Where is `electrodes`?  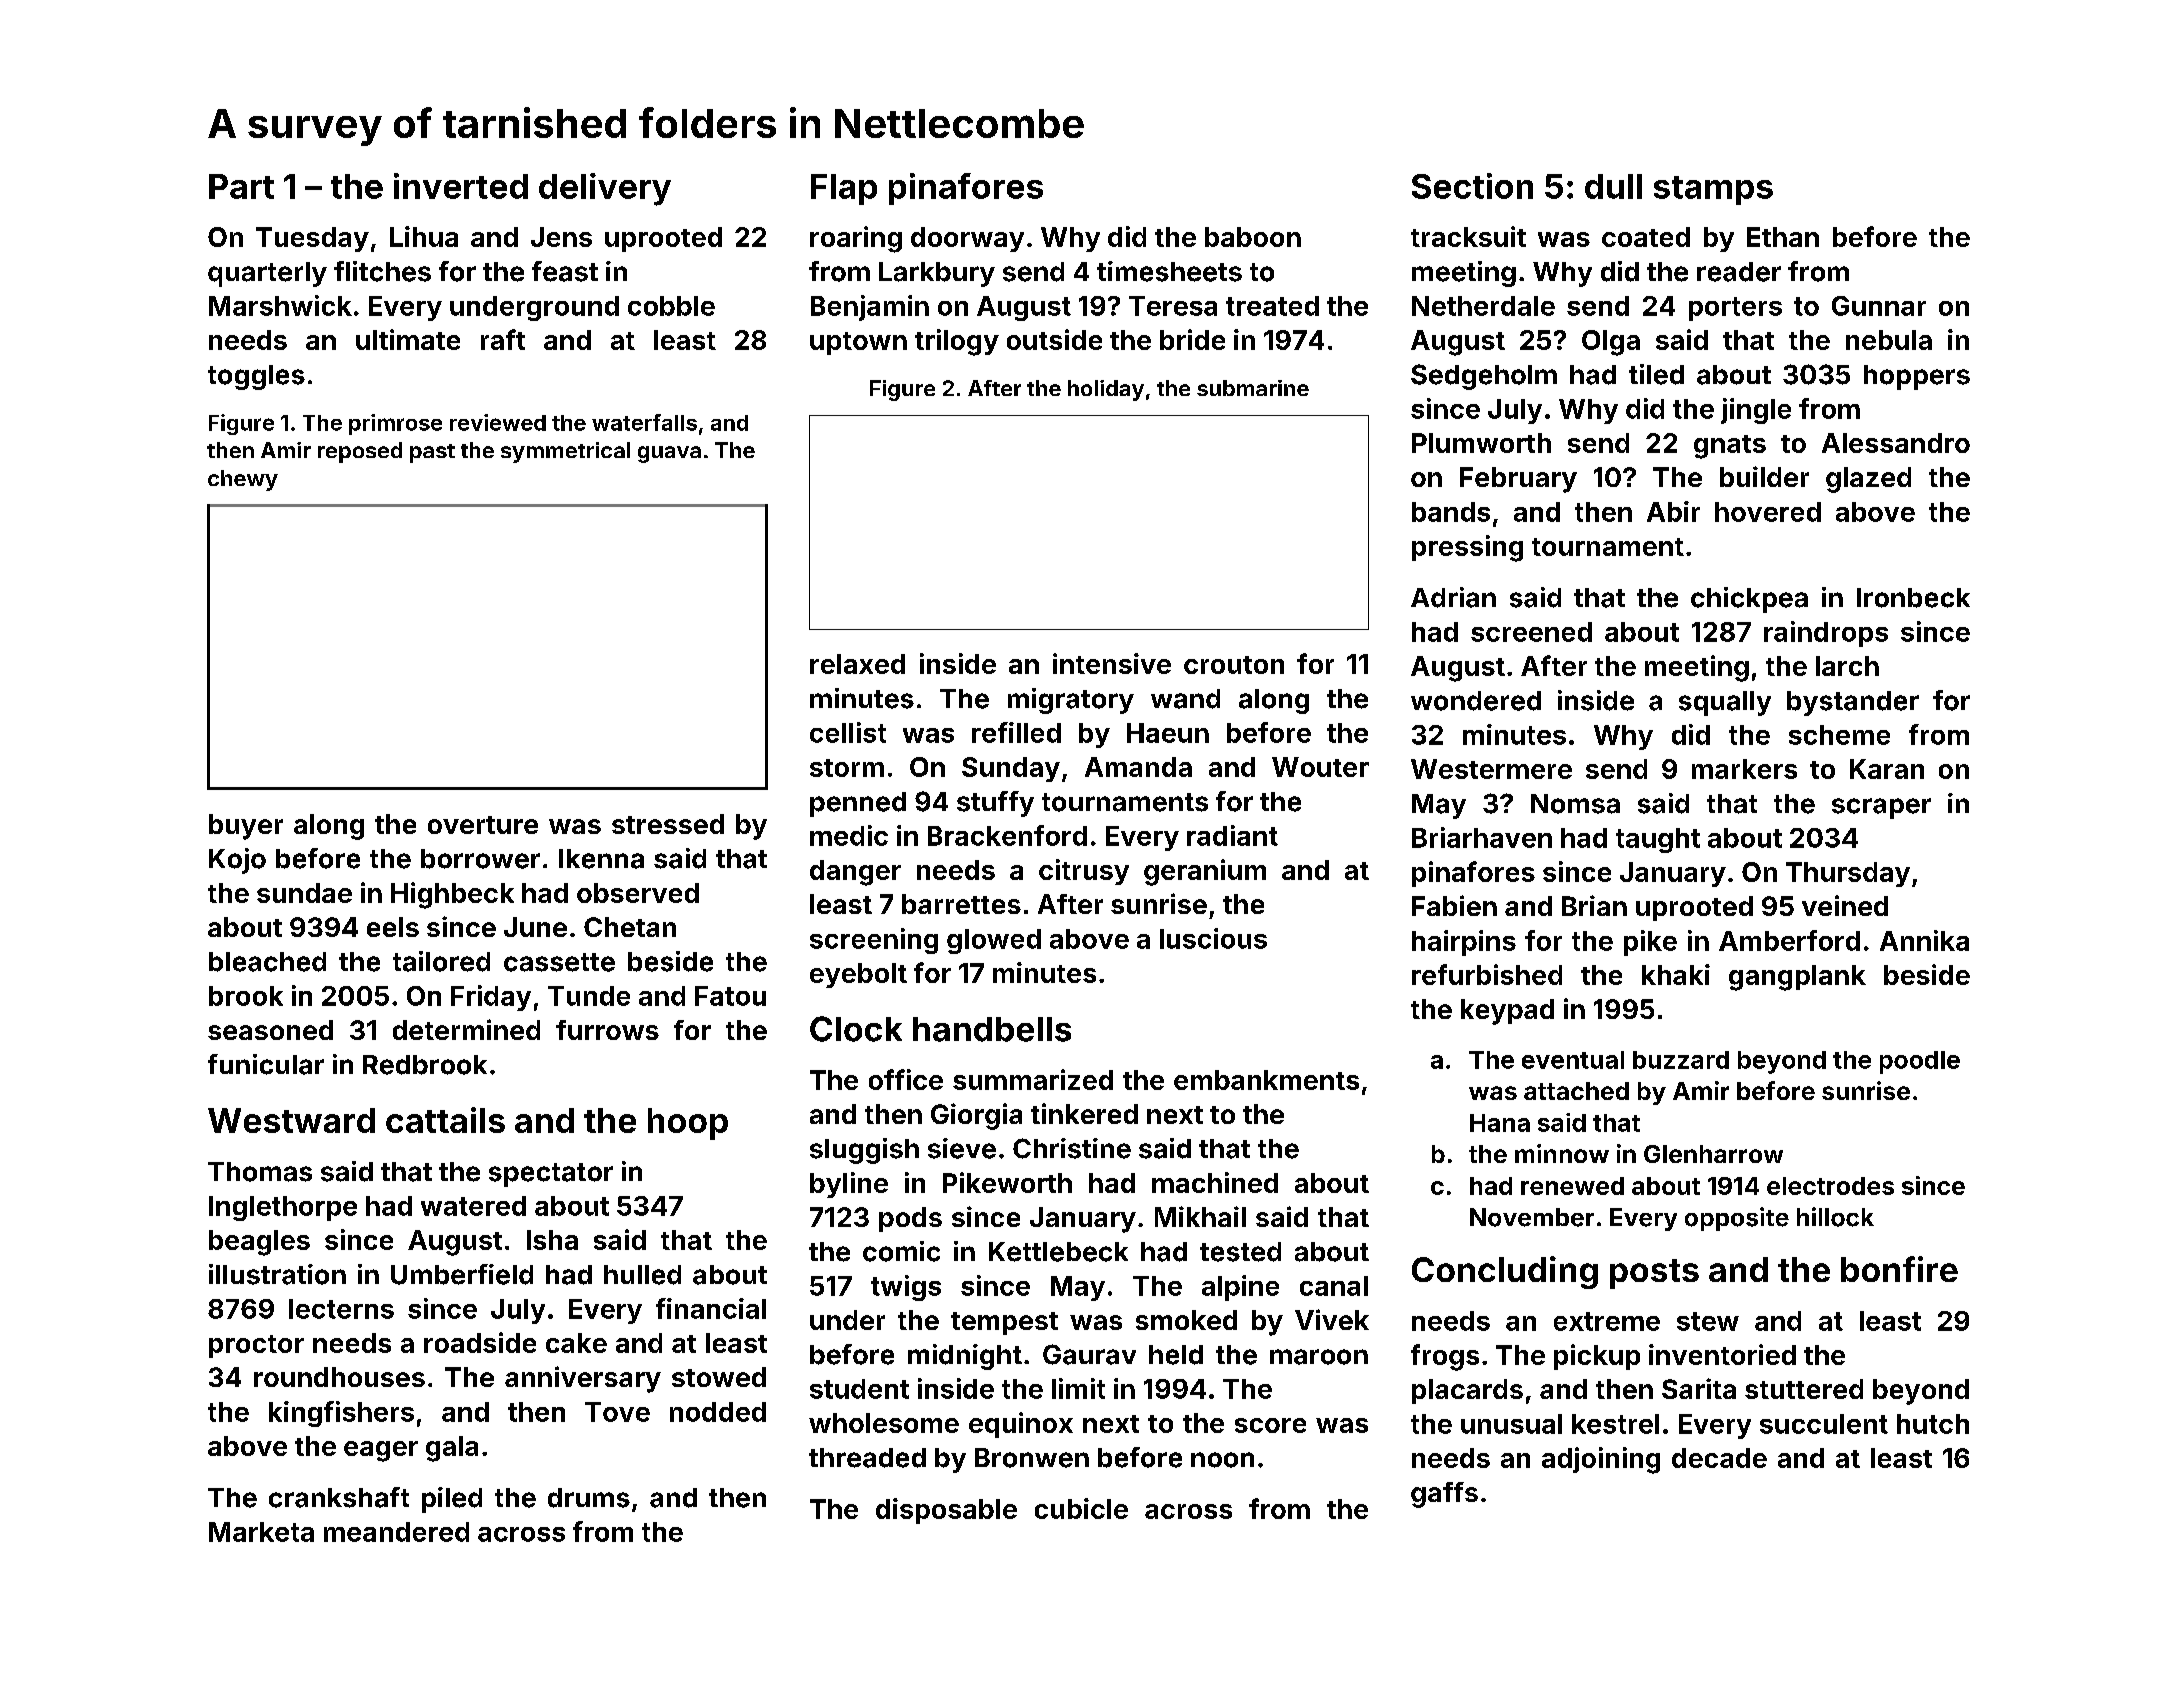
electrodes is located at coordinates (1830, 1186).
